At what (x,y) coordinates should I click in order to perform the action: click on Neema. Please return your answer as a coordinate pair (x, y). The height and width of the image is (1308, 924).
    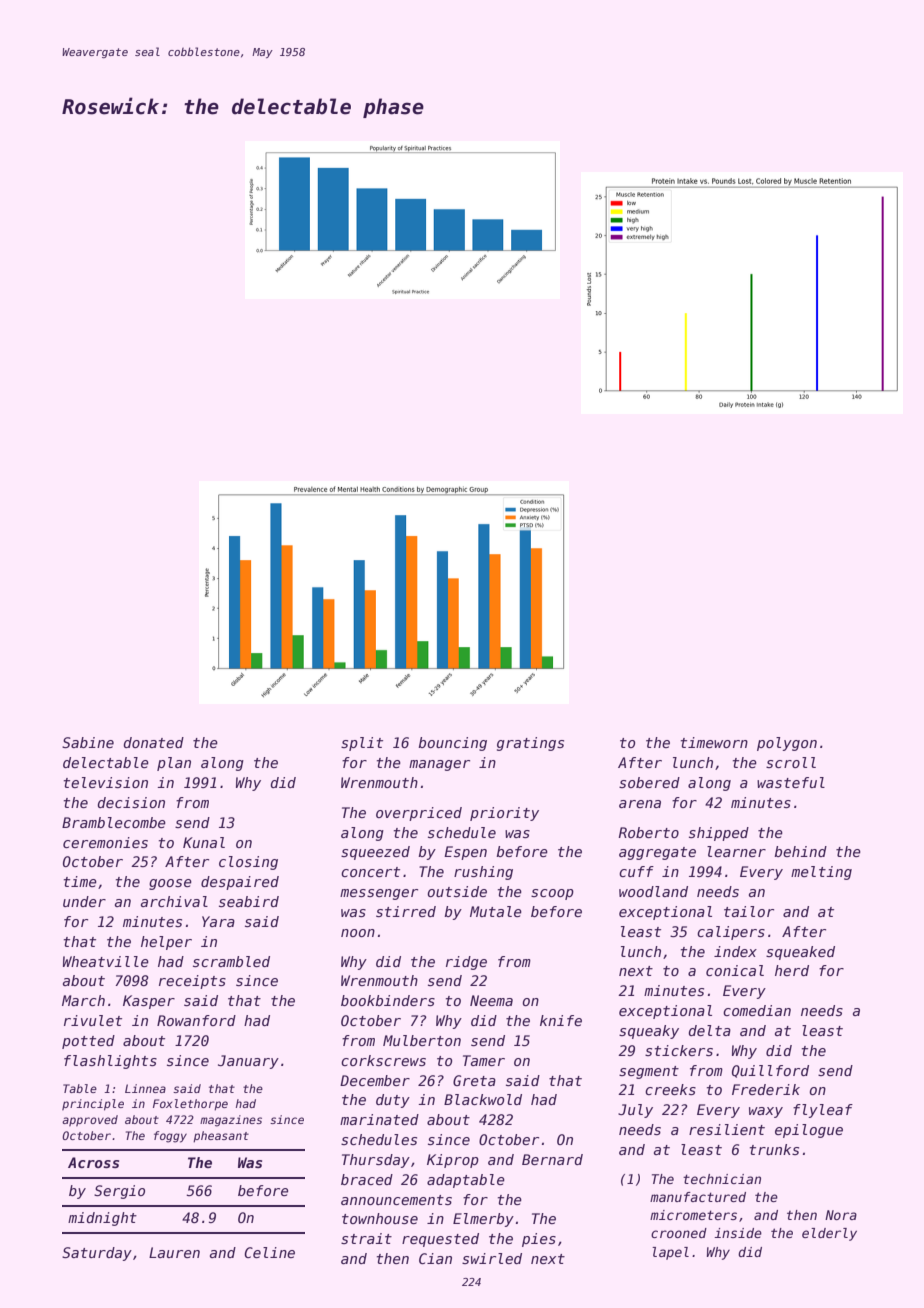
    Looking at the image, I should click on (491, 1000).
